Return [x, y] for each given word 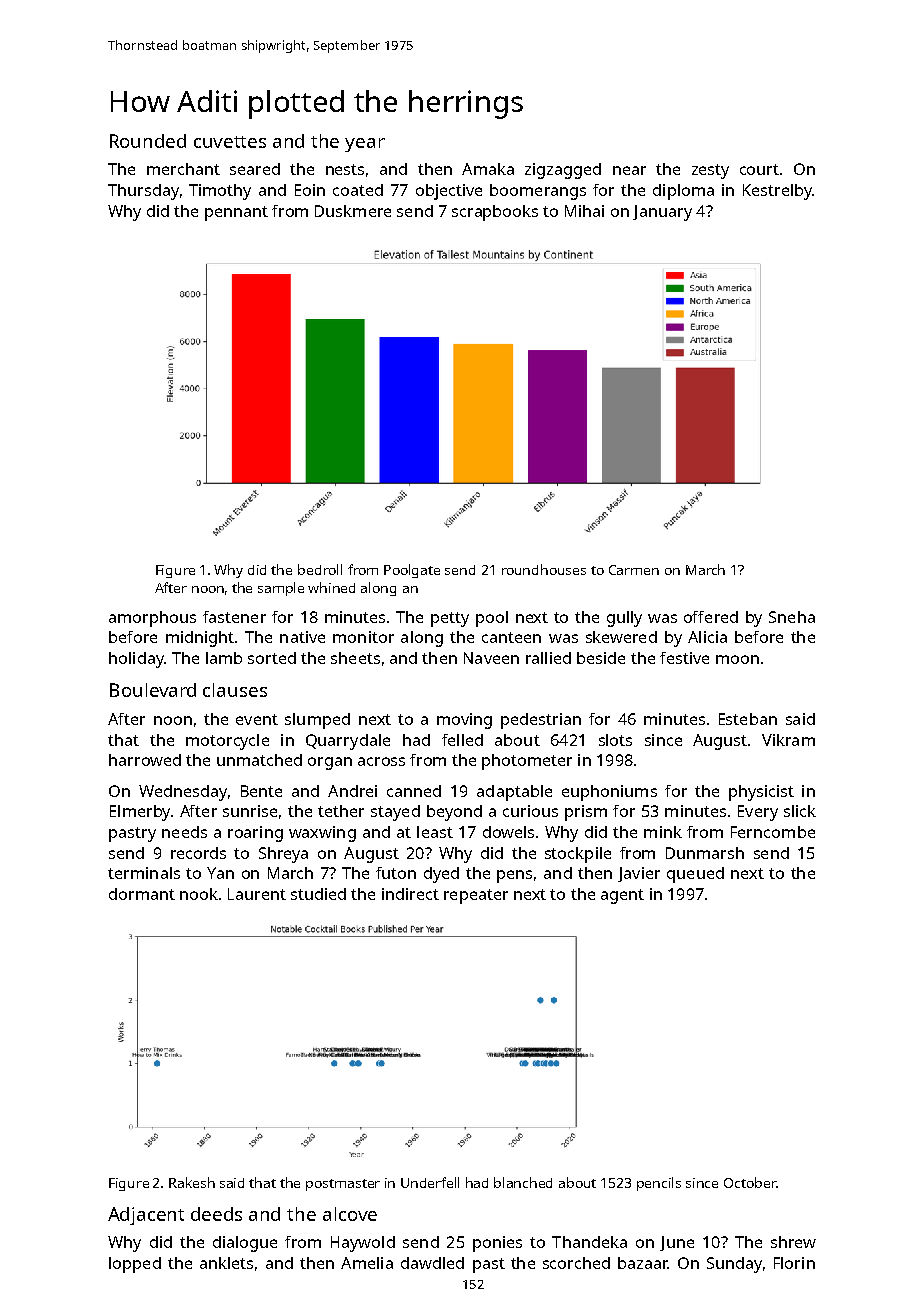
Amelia [367, 1263]
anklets [226, 1263]
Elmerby [140, 813]
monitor [363, 637]
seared [255, 169]
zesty [710, 171]
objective [449, 192]
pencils [659, 1184]
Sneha [792, 617]
